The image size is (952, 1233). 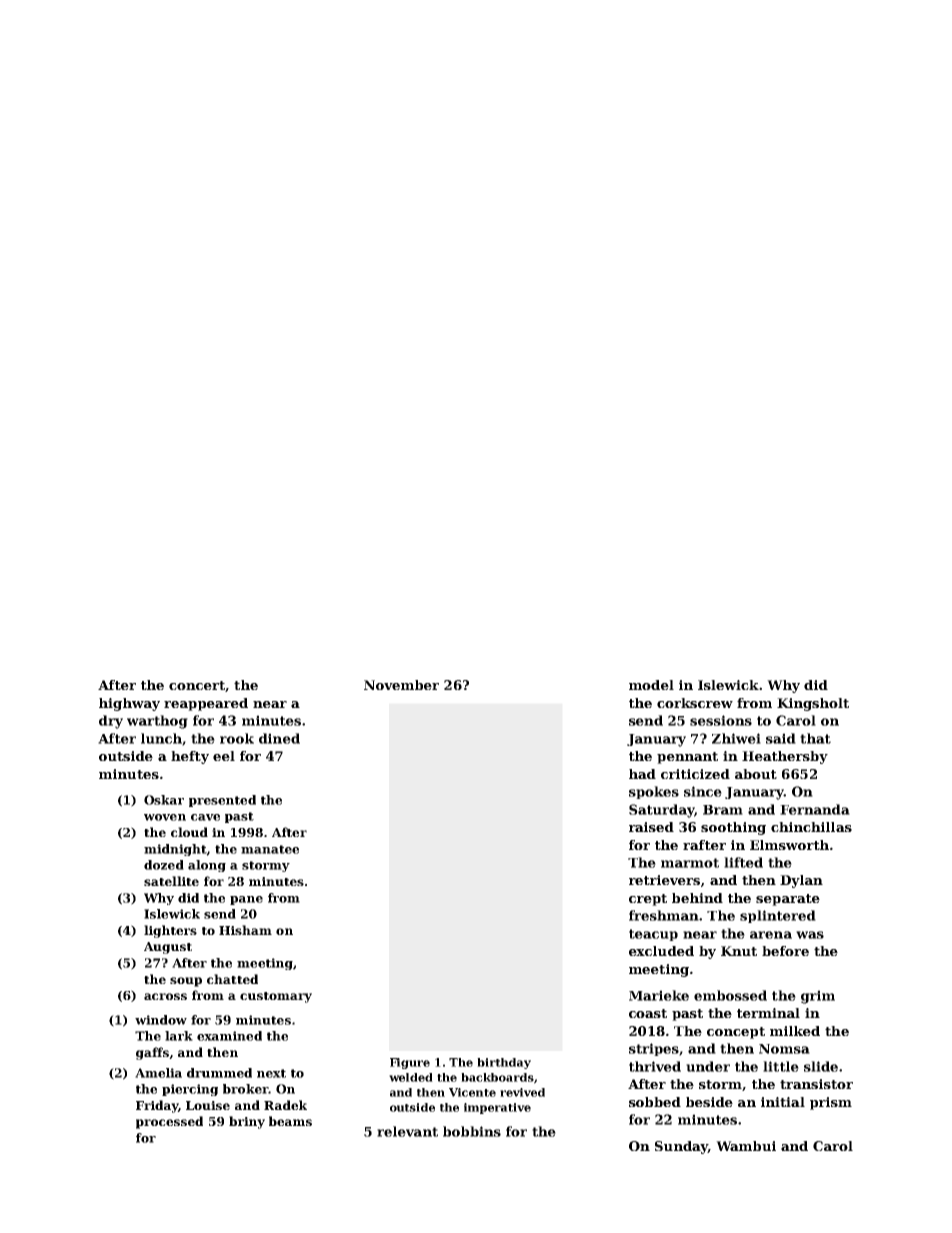 I want to click on processed, so click(x=169, y=1122).
